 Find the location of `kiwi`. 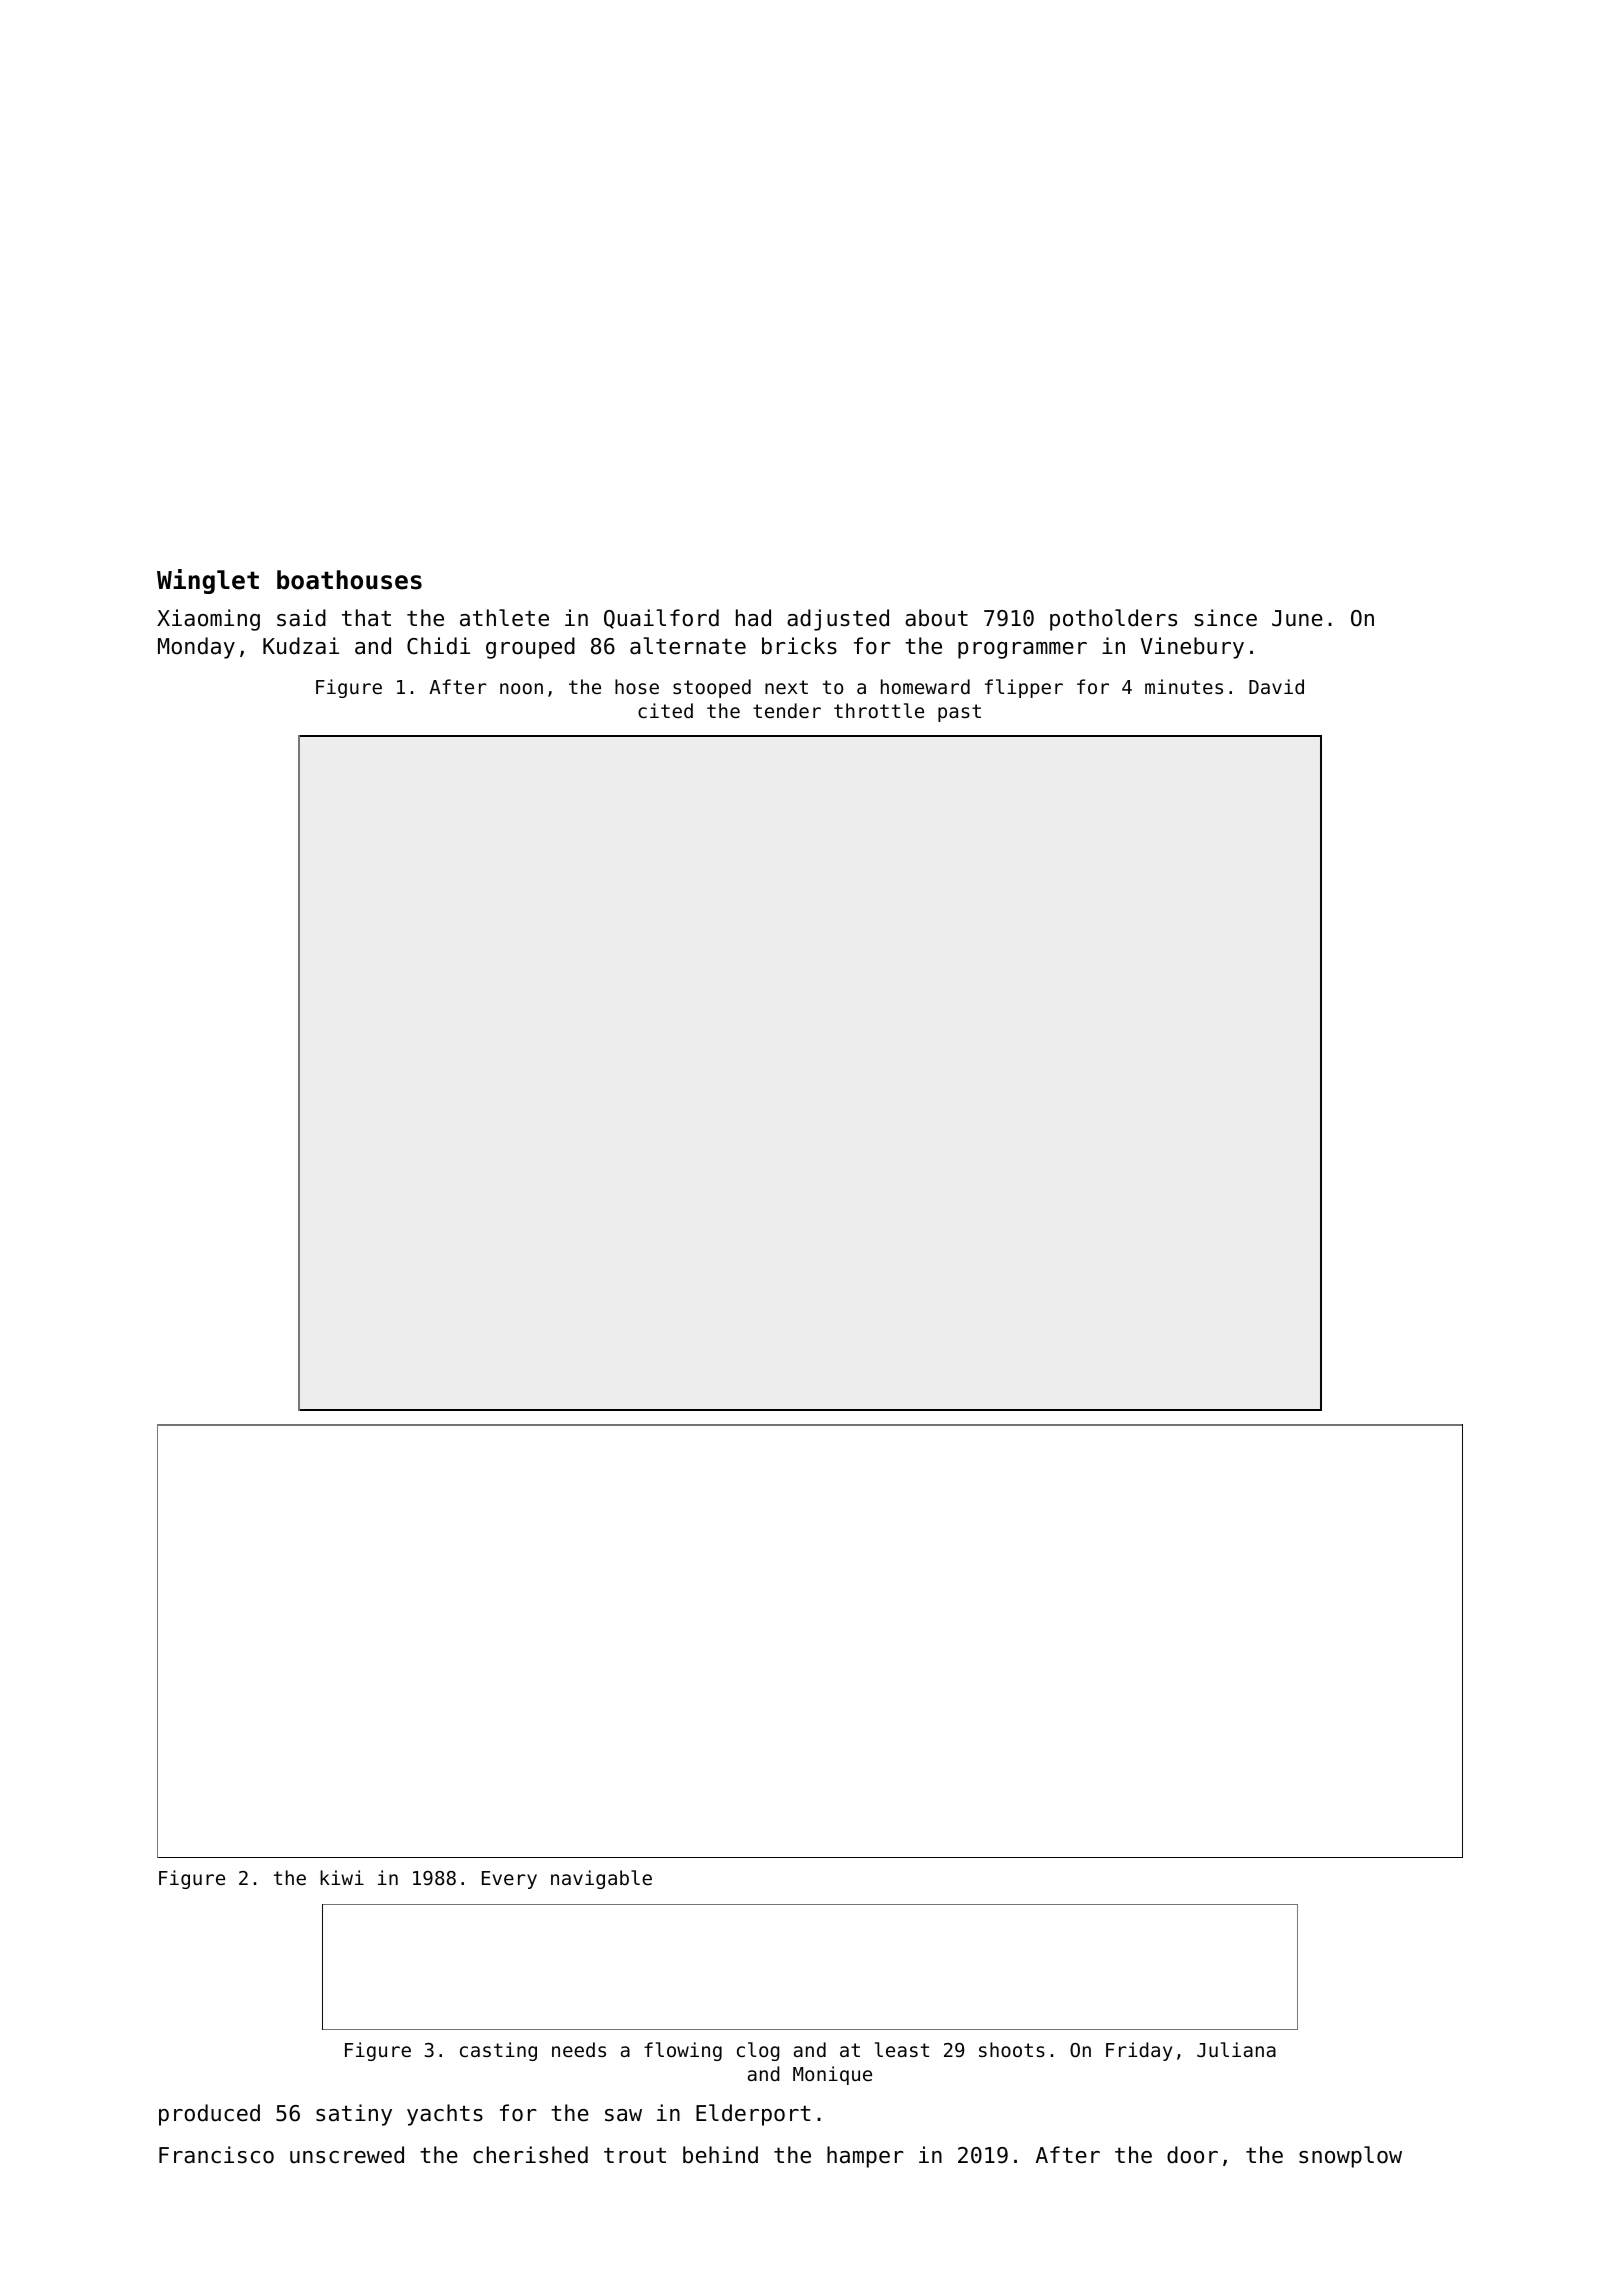

kiwi is located at coordinates (342, 1877).
